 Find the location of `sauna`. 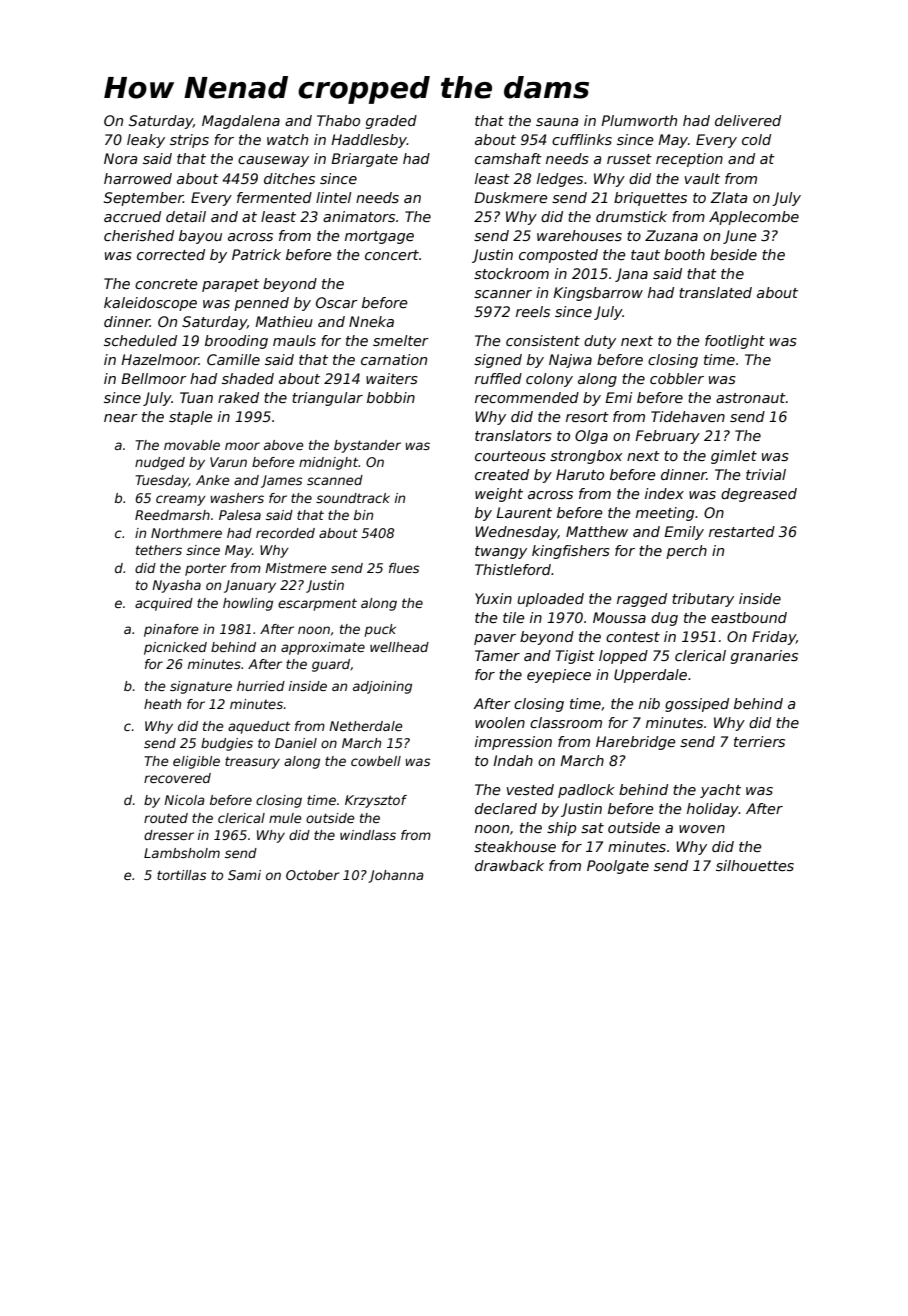

sauna is located at coordinates (557, 122).
